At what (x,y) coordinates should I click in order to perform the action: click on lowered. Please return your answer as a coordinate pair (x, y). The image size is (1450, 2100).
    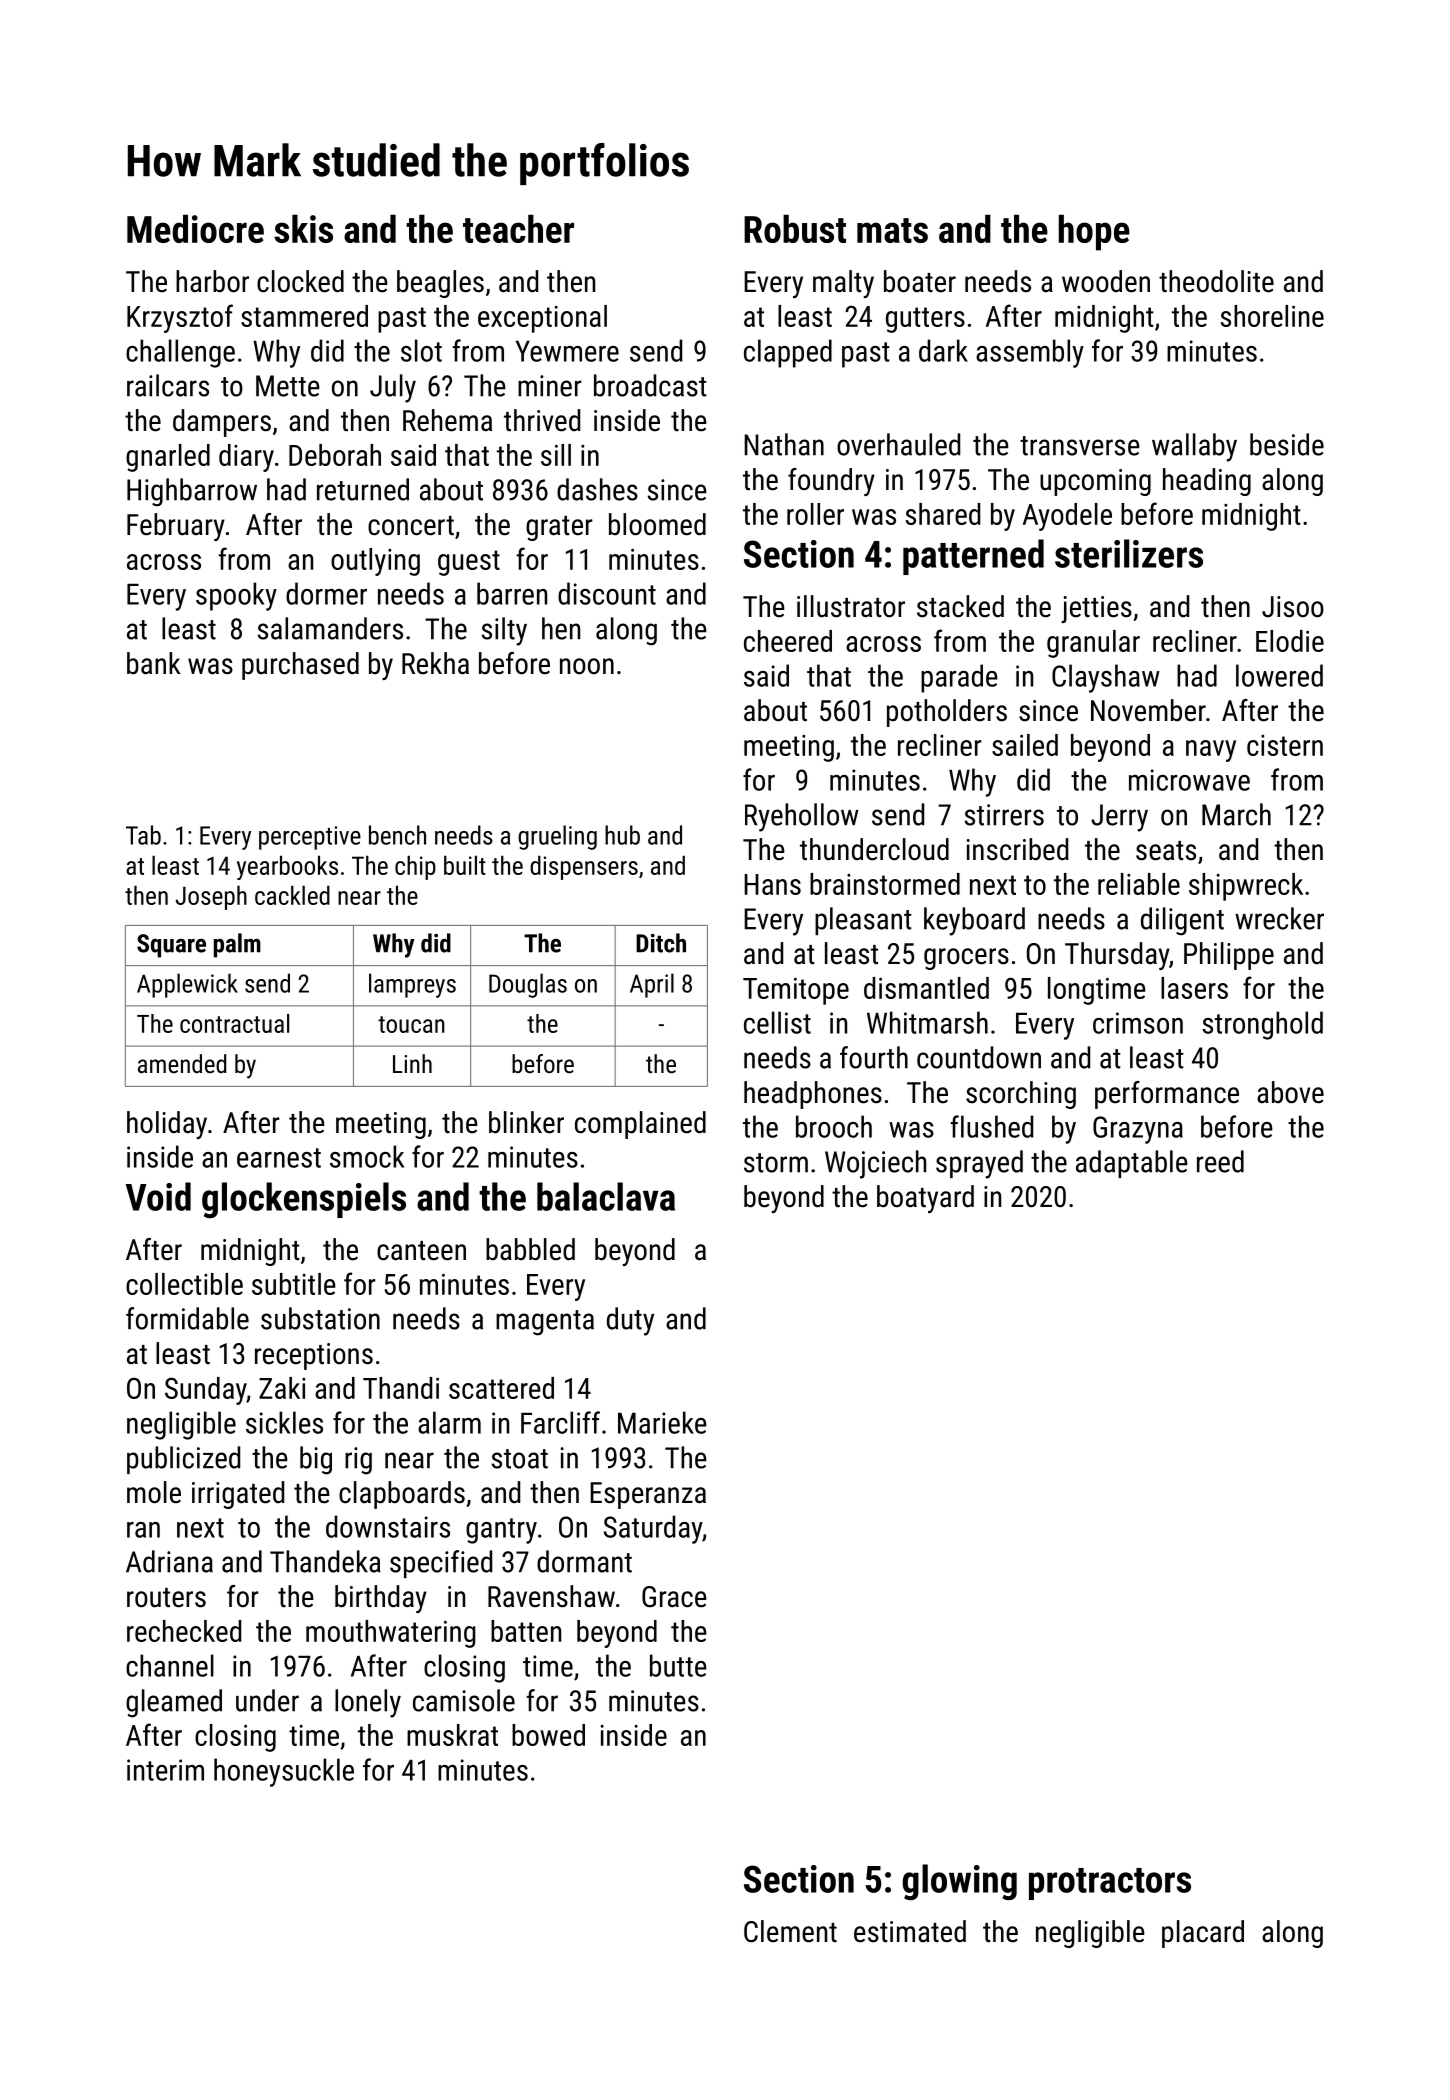
    Looking at the image, I should click on (1279, 675).
